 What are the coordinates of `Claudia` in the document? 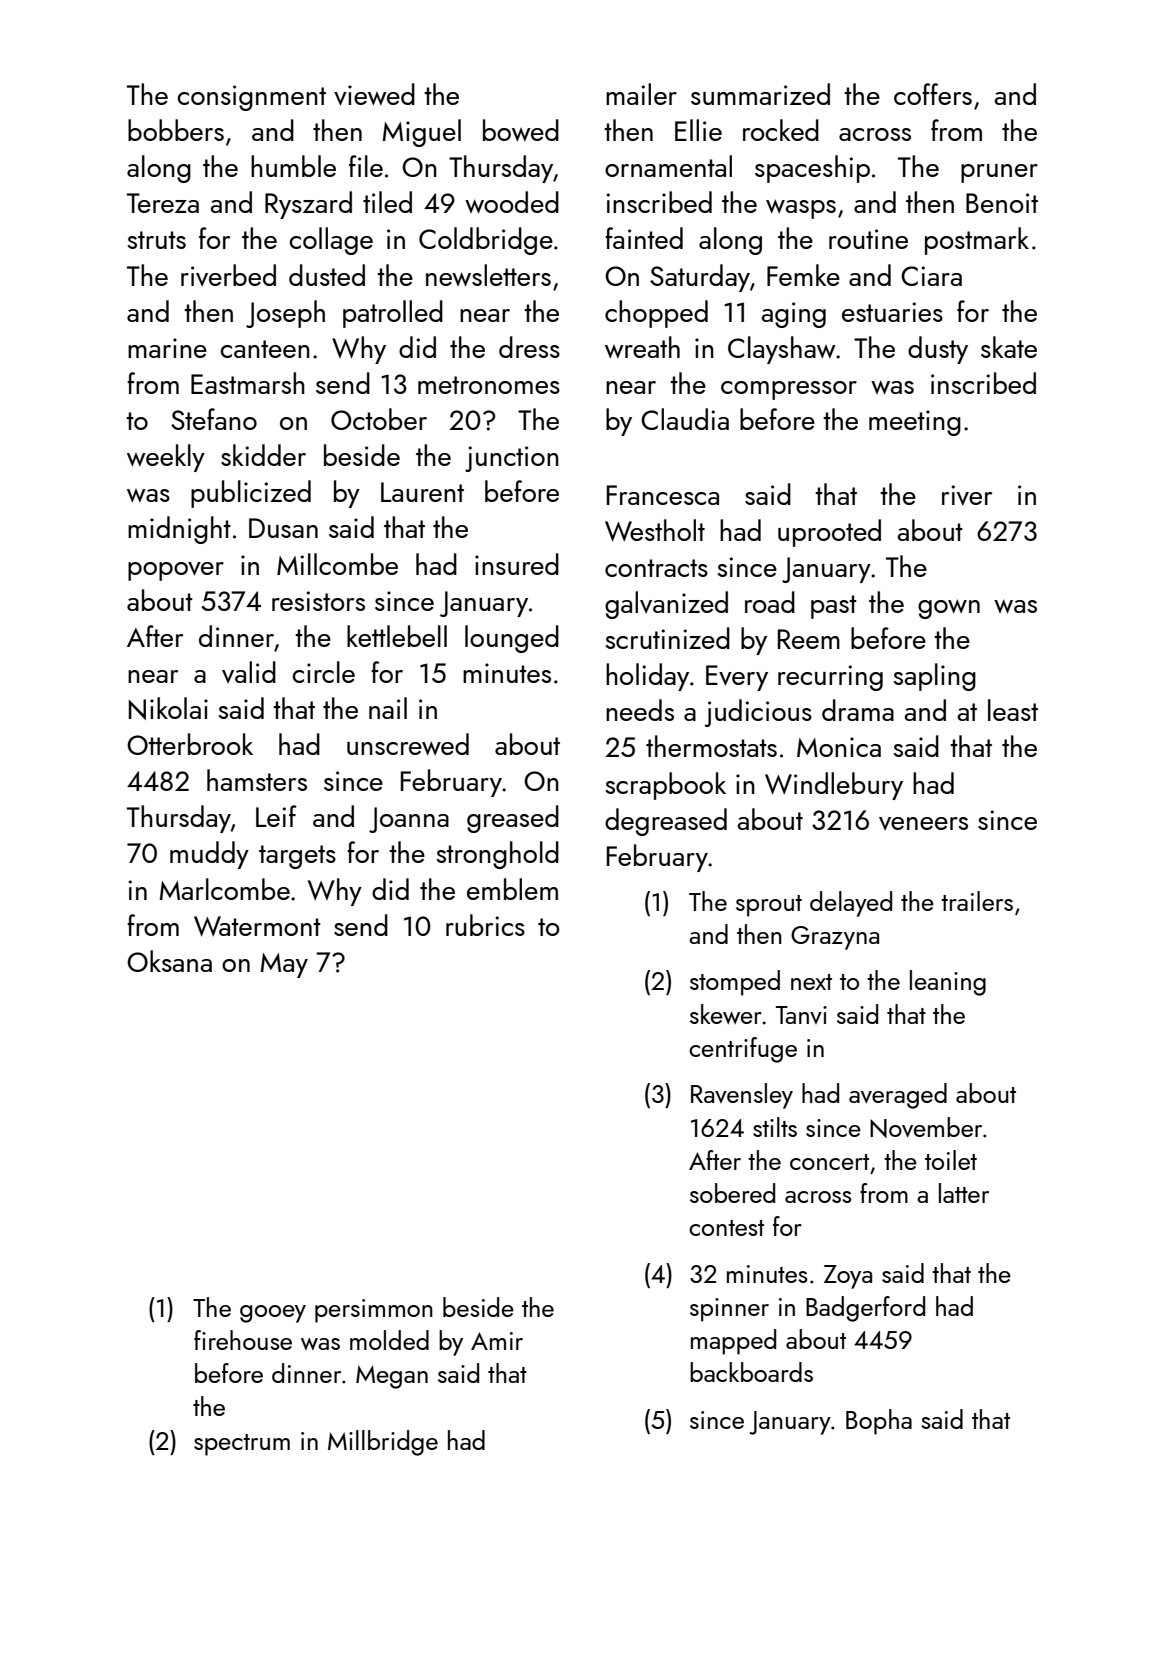 It's located at (685, 419).
